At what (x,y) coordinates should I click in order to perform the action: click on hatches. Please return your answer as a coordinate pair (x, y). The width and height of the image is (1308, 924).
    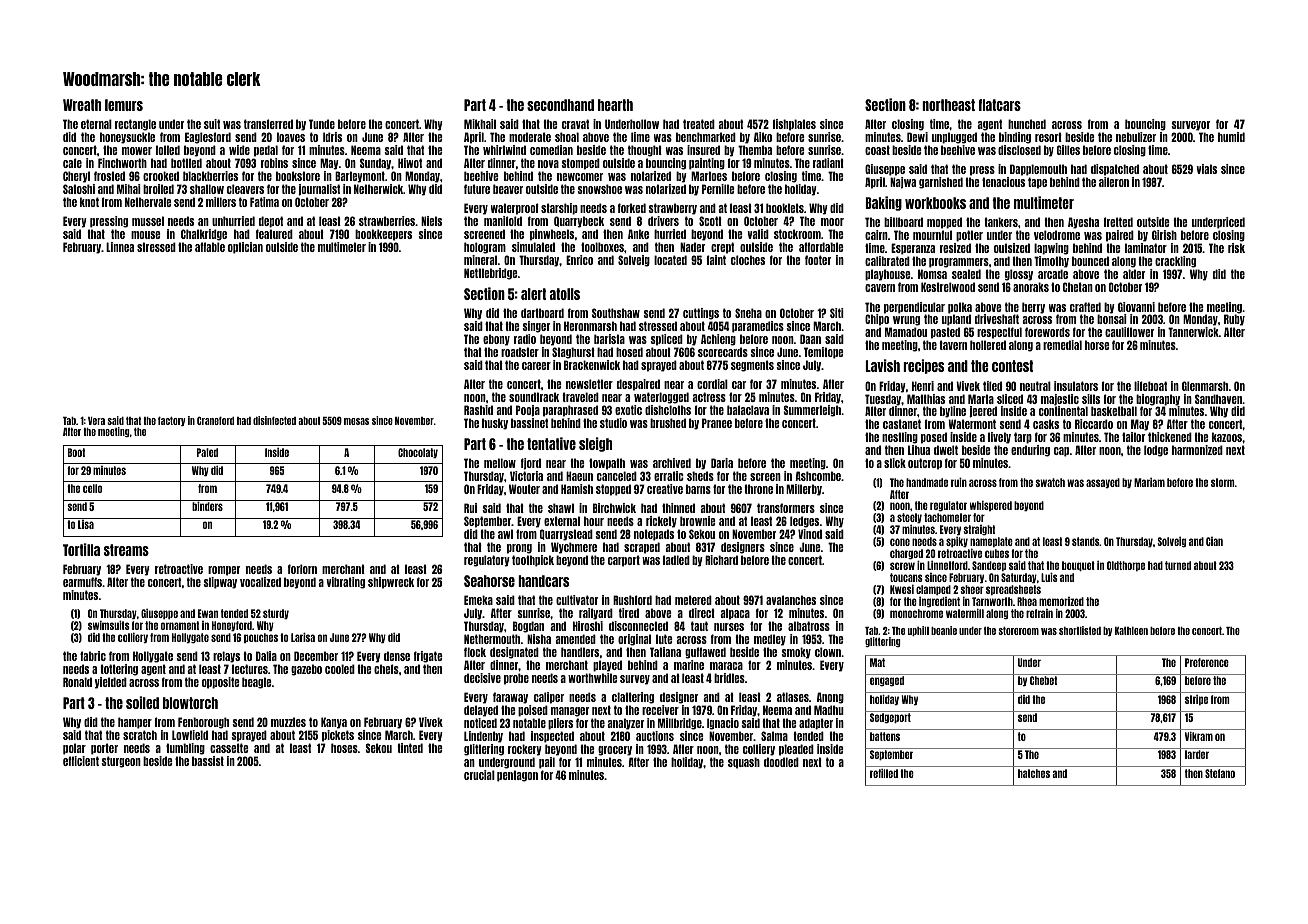
    Looking at the image, I should click on (1034, 773).
